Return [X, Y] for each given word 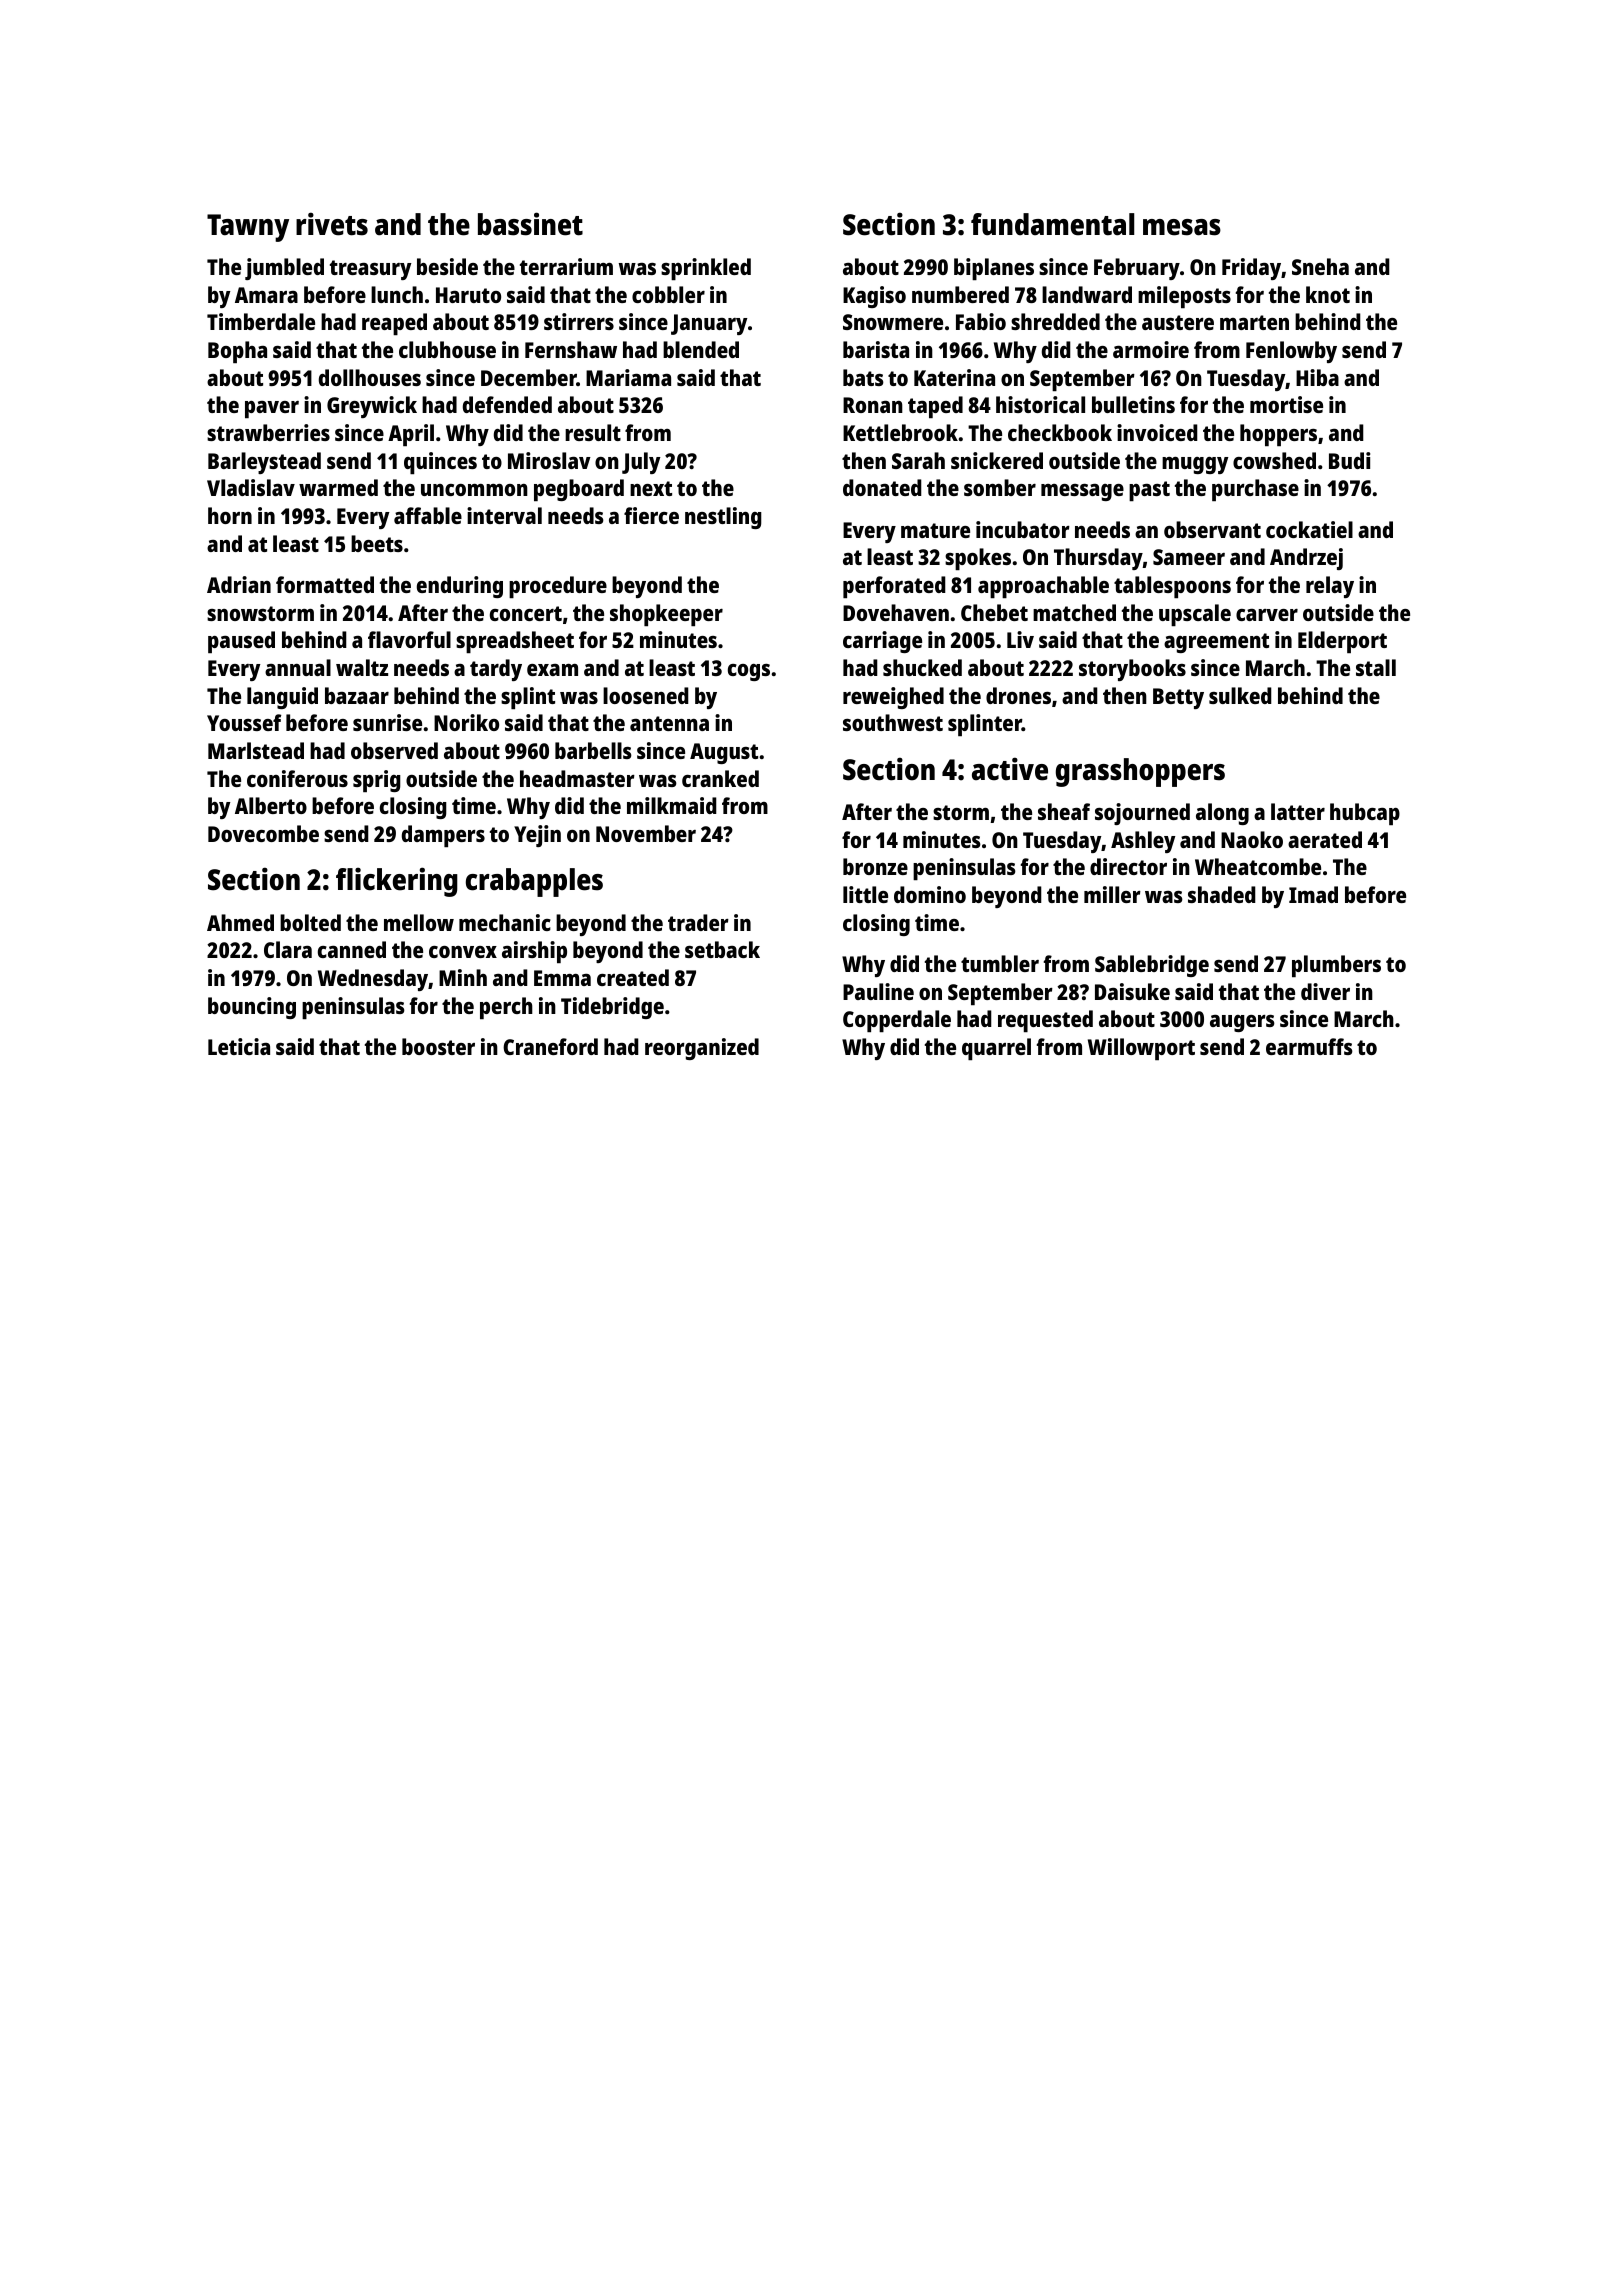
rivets [332, 224]
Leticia [239, 1046]
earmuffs [1309, 1046]
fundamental [1052, 224]
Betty [1178, 698]
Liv [1020, 639]
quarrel [996, 1049]
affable [428, 515]
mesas [1182, 227]
